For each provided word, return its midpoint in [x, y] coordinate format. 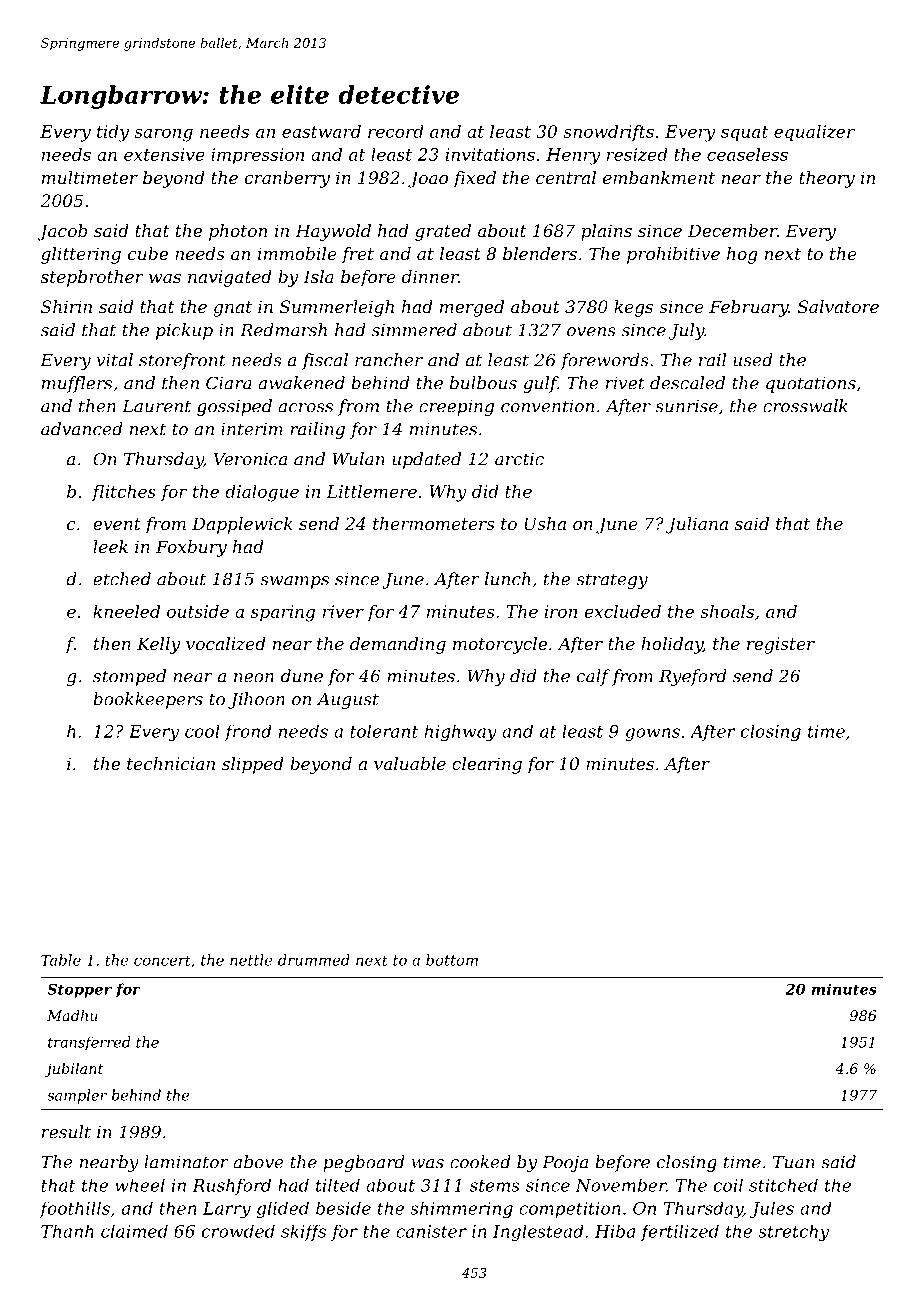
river [343, 611]
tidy [113, 133]
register [781, 645]
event [117, 524]
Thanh [67, 1231]
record [396, 131]
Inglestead [538, 1233]
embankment [659, 177]
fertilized [680, 1233]
